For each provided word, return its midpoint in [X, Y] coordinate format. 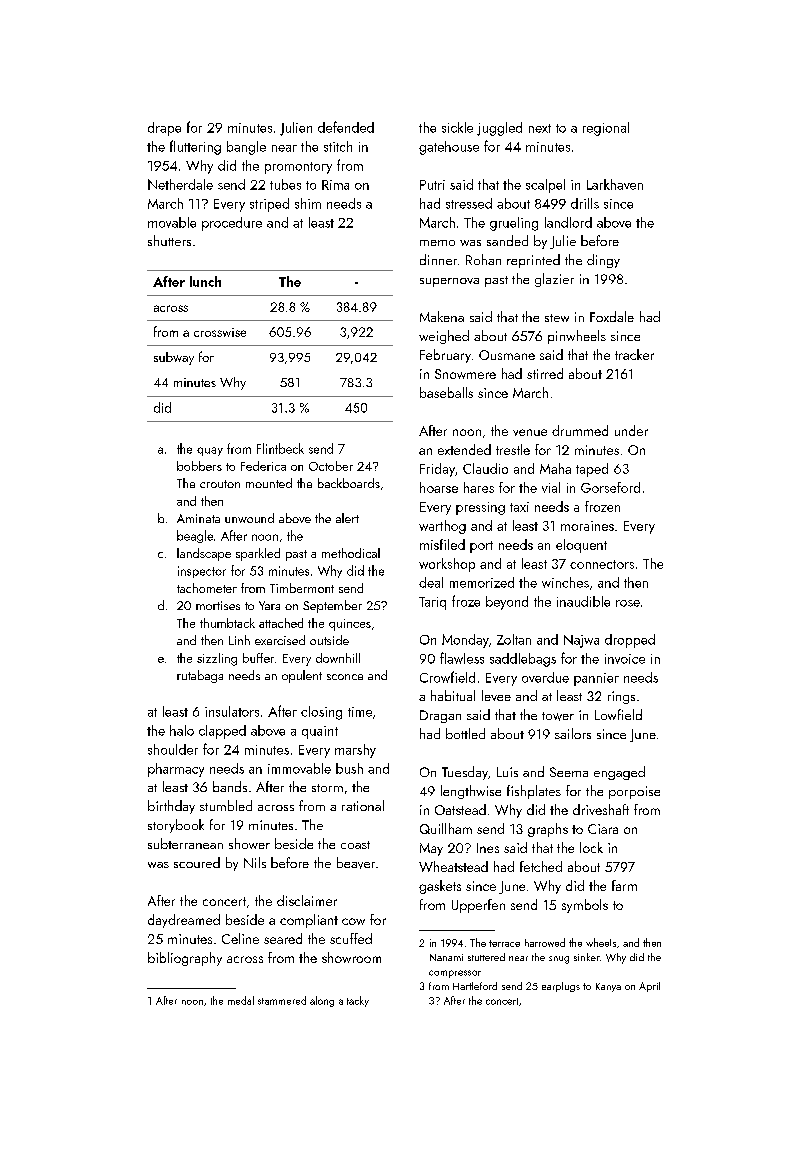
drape [164, 129]
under [631, 430]
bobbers [199, 466]
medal [241, 1000]
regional [606, 129]
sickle [457, 127]
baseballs [446, 392]
